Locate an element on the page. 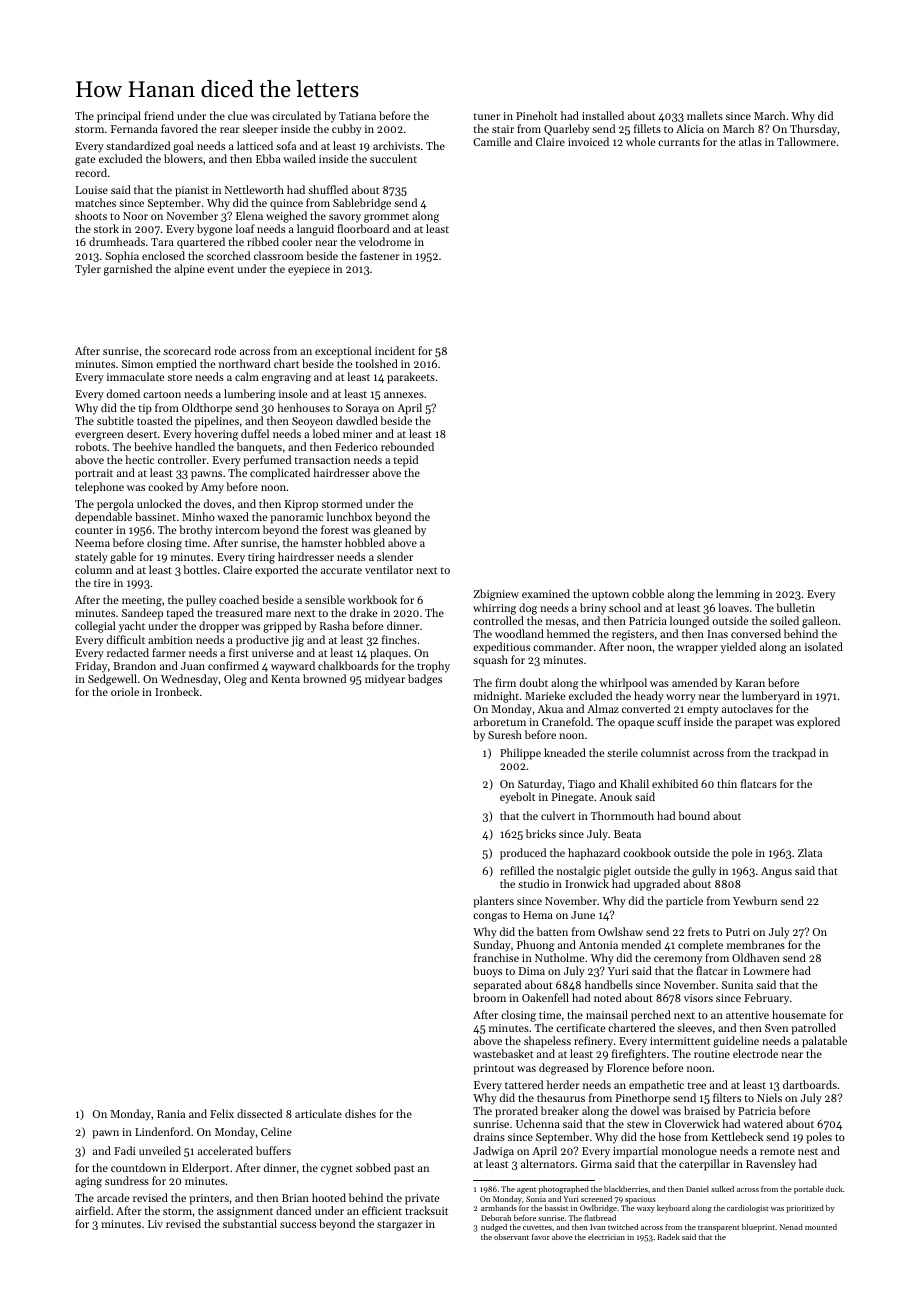 This page has height=1308, width=924. quartered is located at coordinates (201, 243).
